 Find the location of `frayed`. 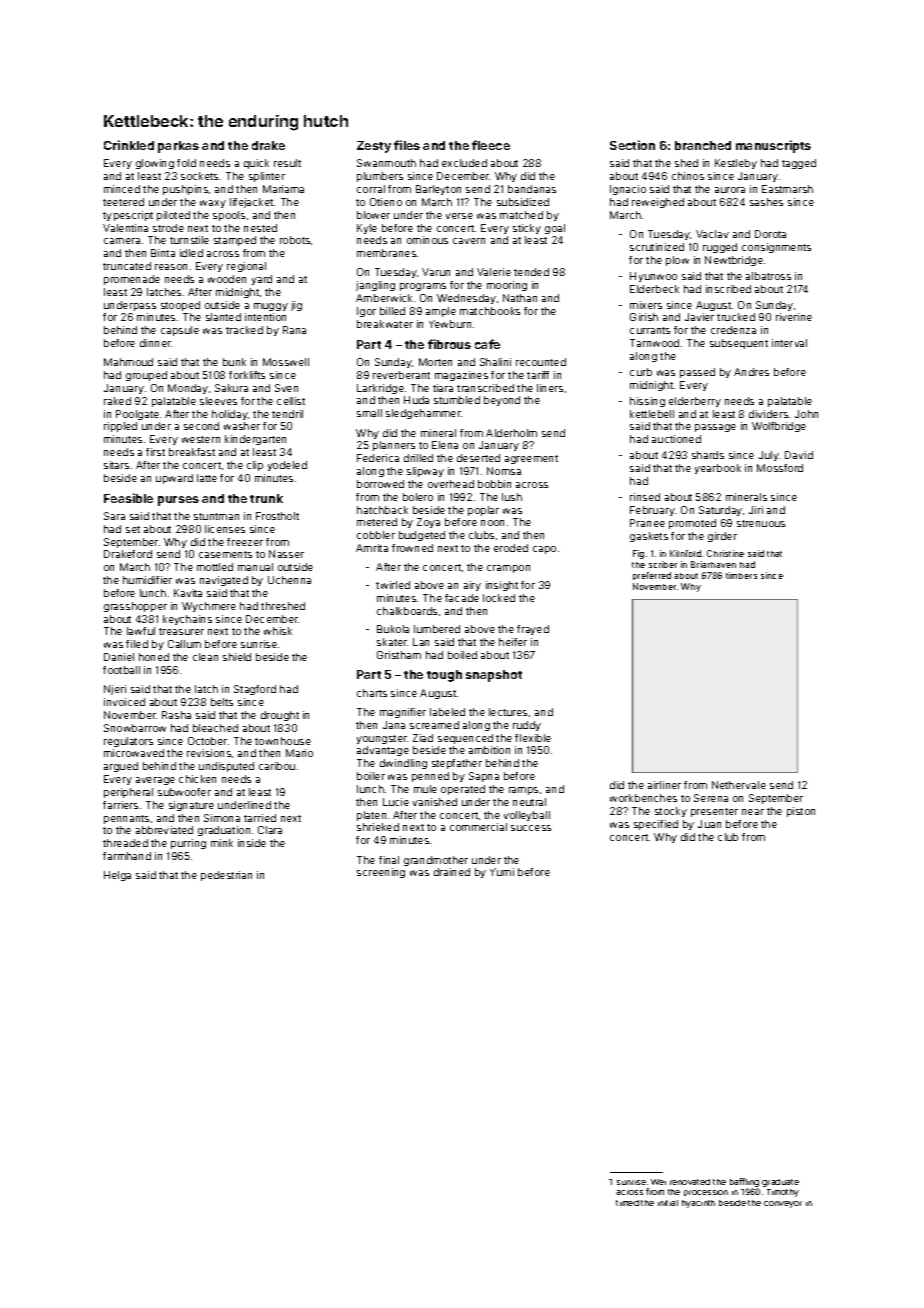

frayed is located at coordinates (533, 630).
